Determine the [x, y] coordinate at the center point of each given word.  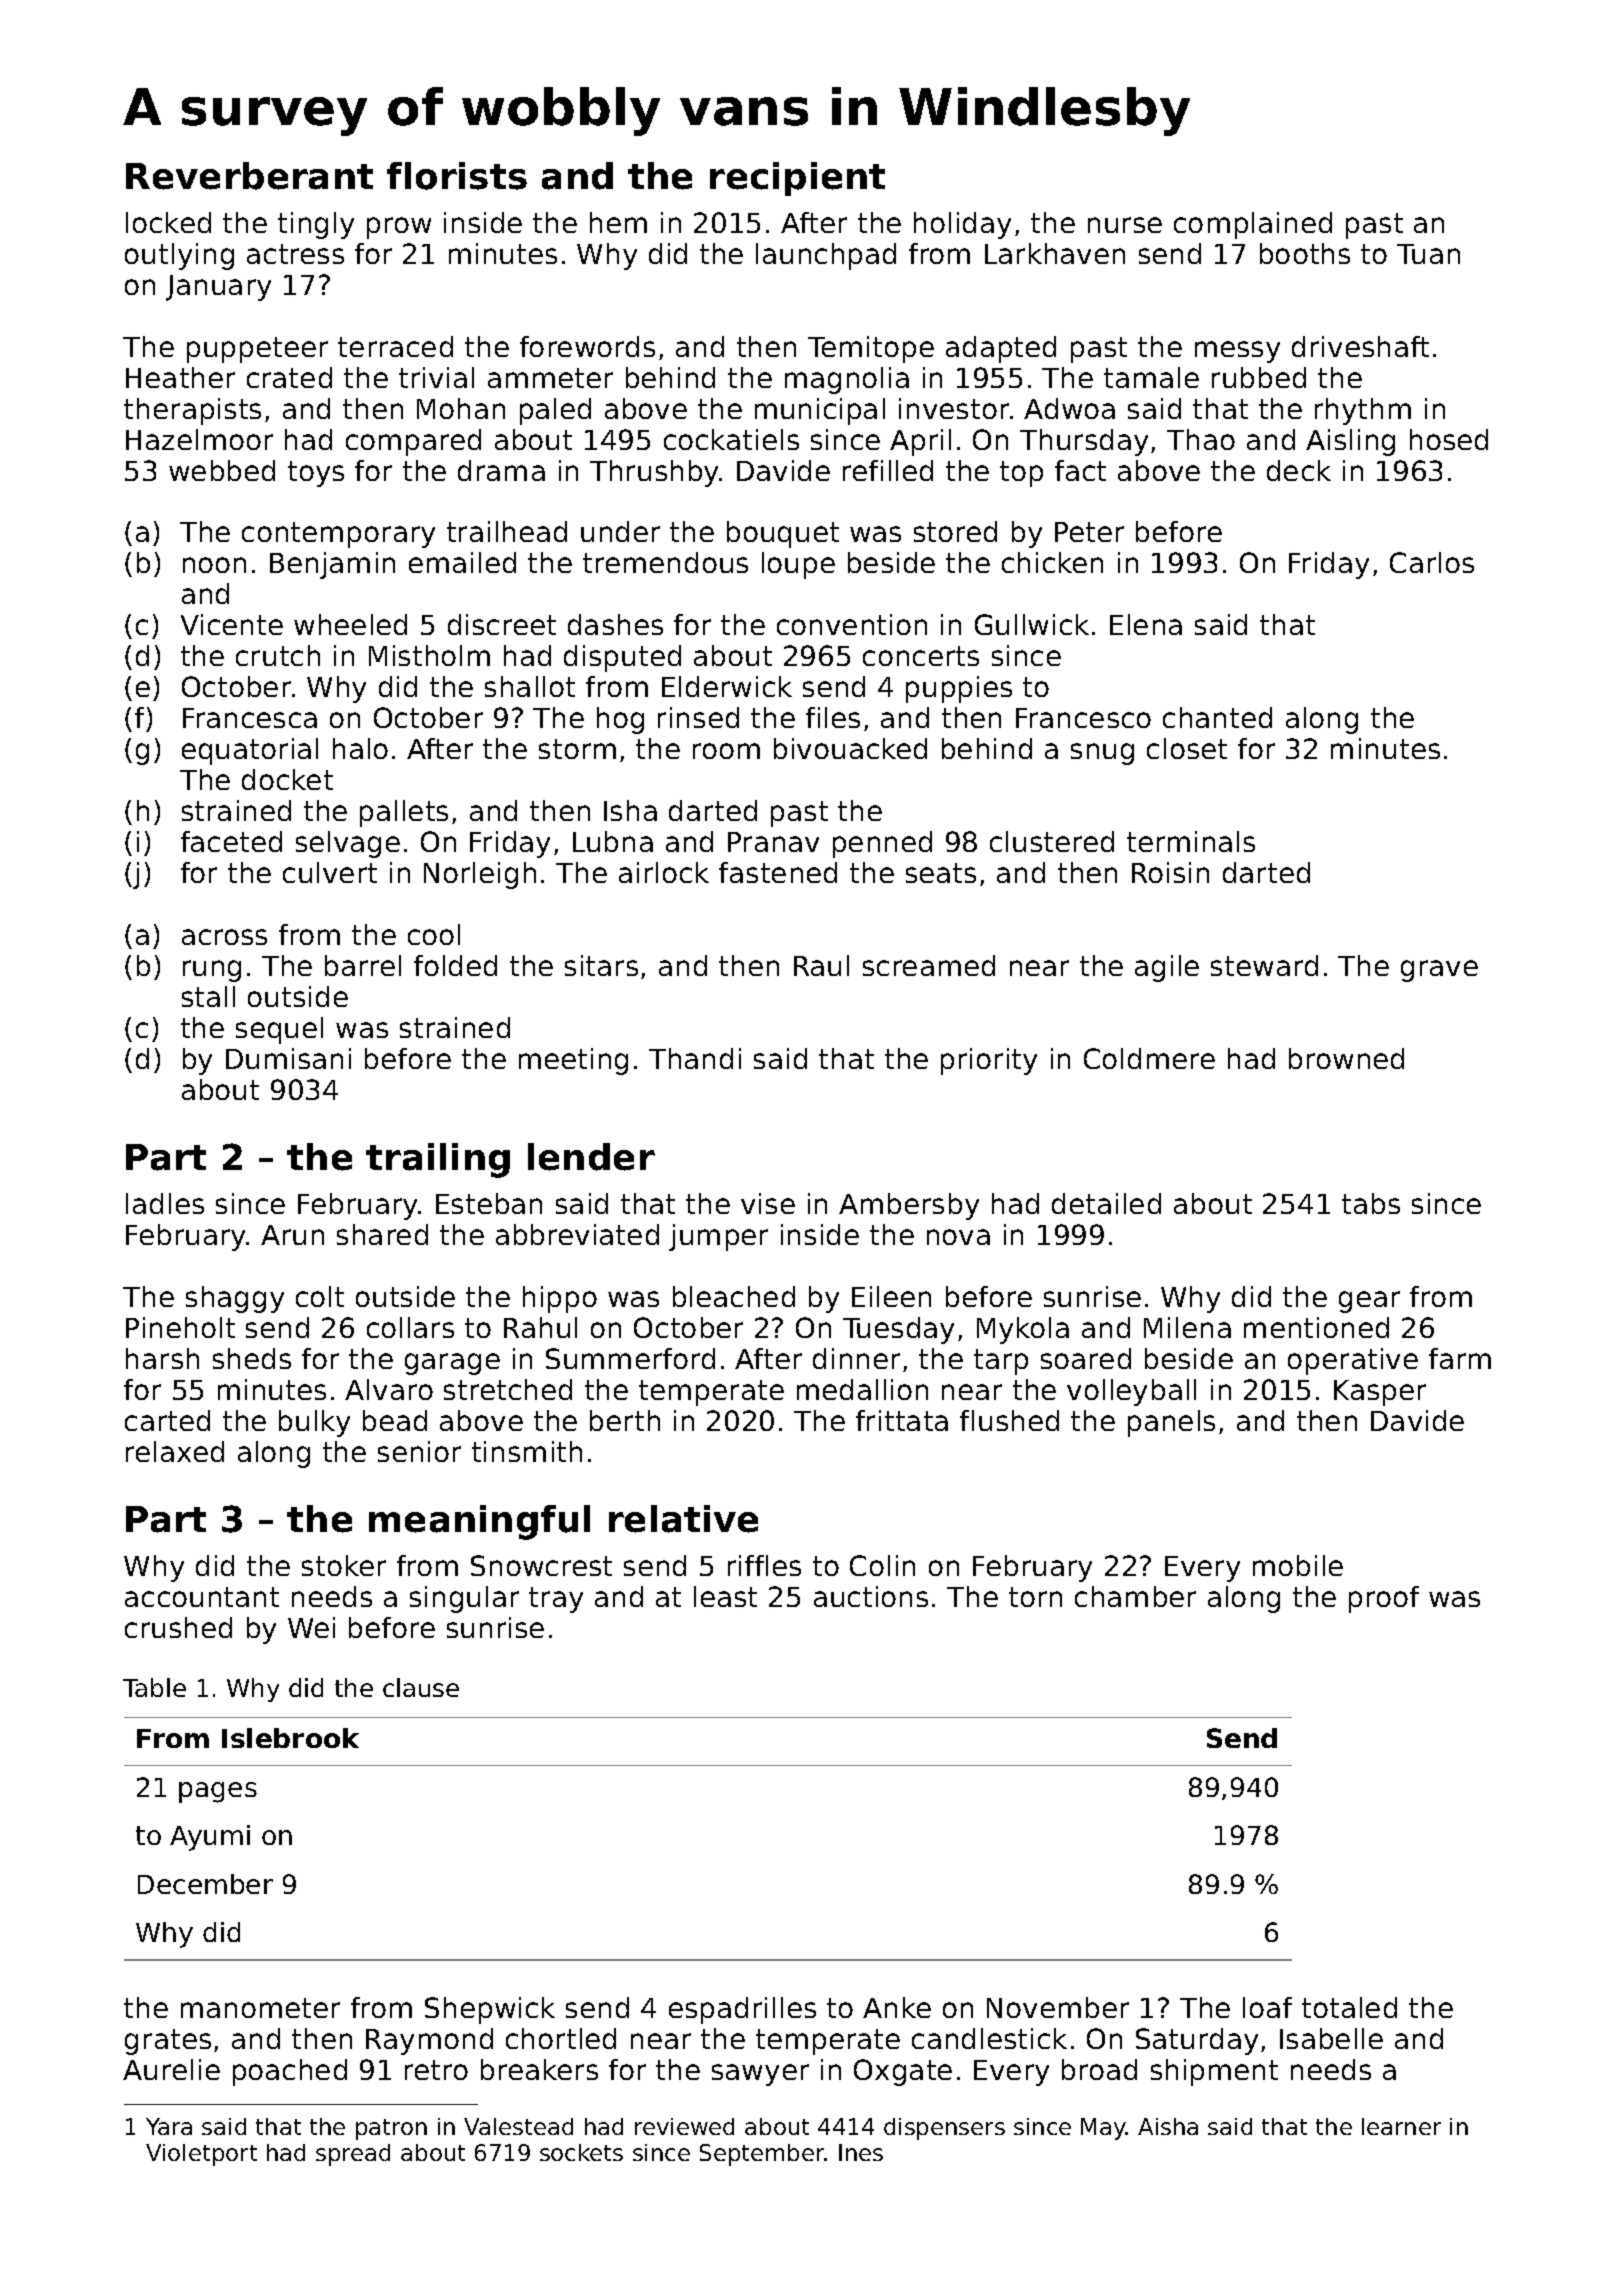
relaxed [175, 1451]
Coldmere [1149, 1058]
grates [168, 2042]
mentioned [1316, 1327]
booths [1305, 253]
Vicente [232, 624]
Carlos [1432, 562]
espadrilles [742, 2010]
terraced [395, 346]
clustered [1052, 841]
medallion [862, 1389]
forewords [587, 346]
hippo [560, 1299]
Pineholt [180, 1327]
